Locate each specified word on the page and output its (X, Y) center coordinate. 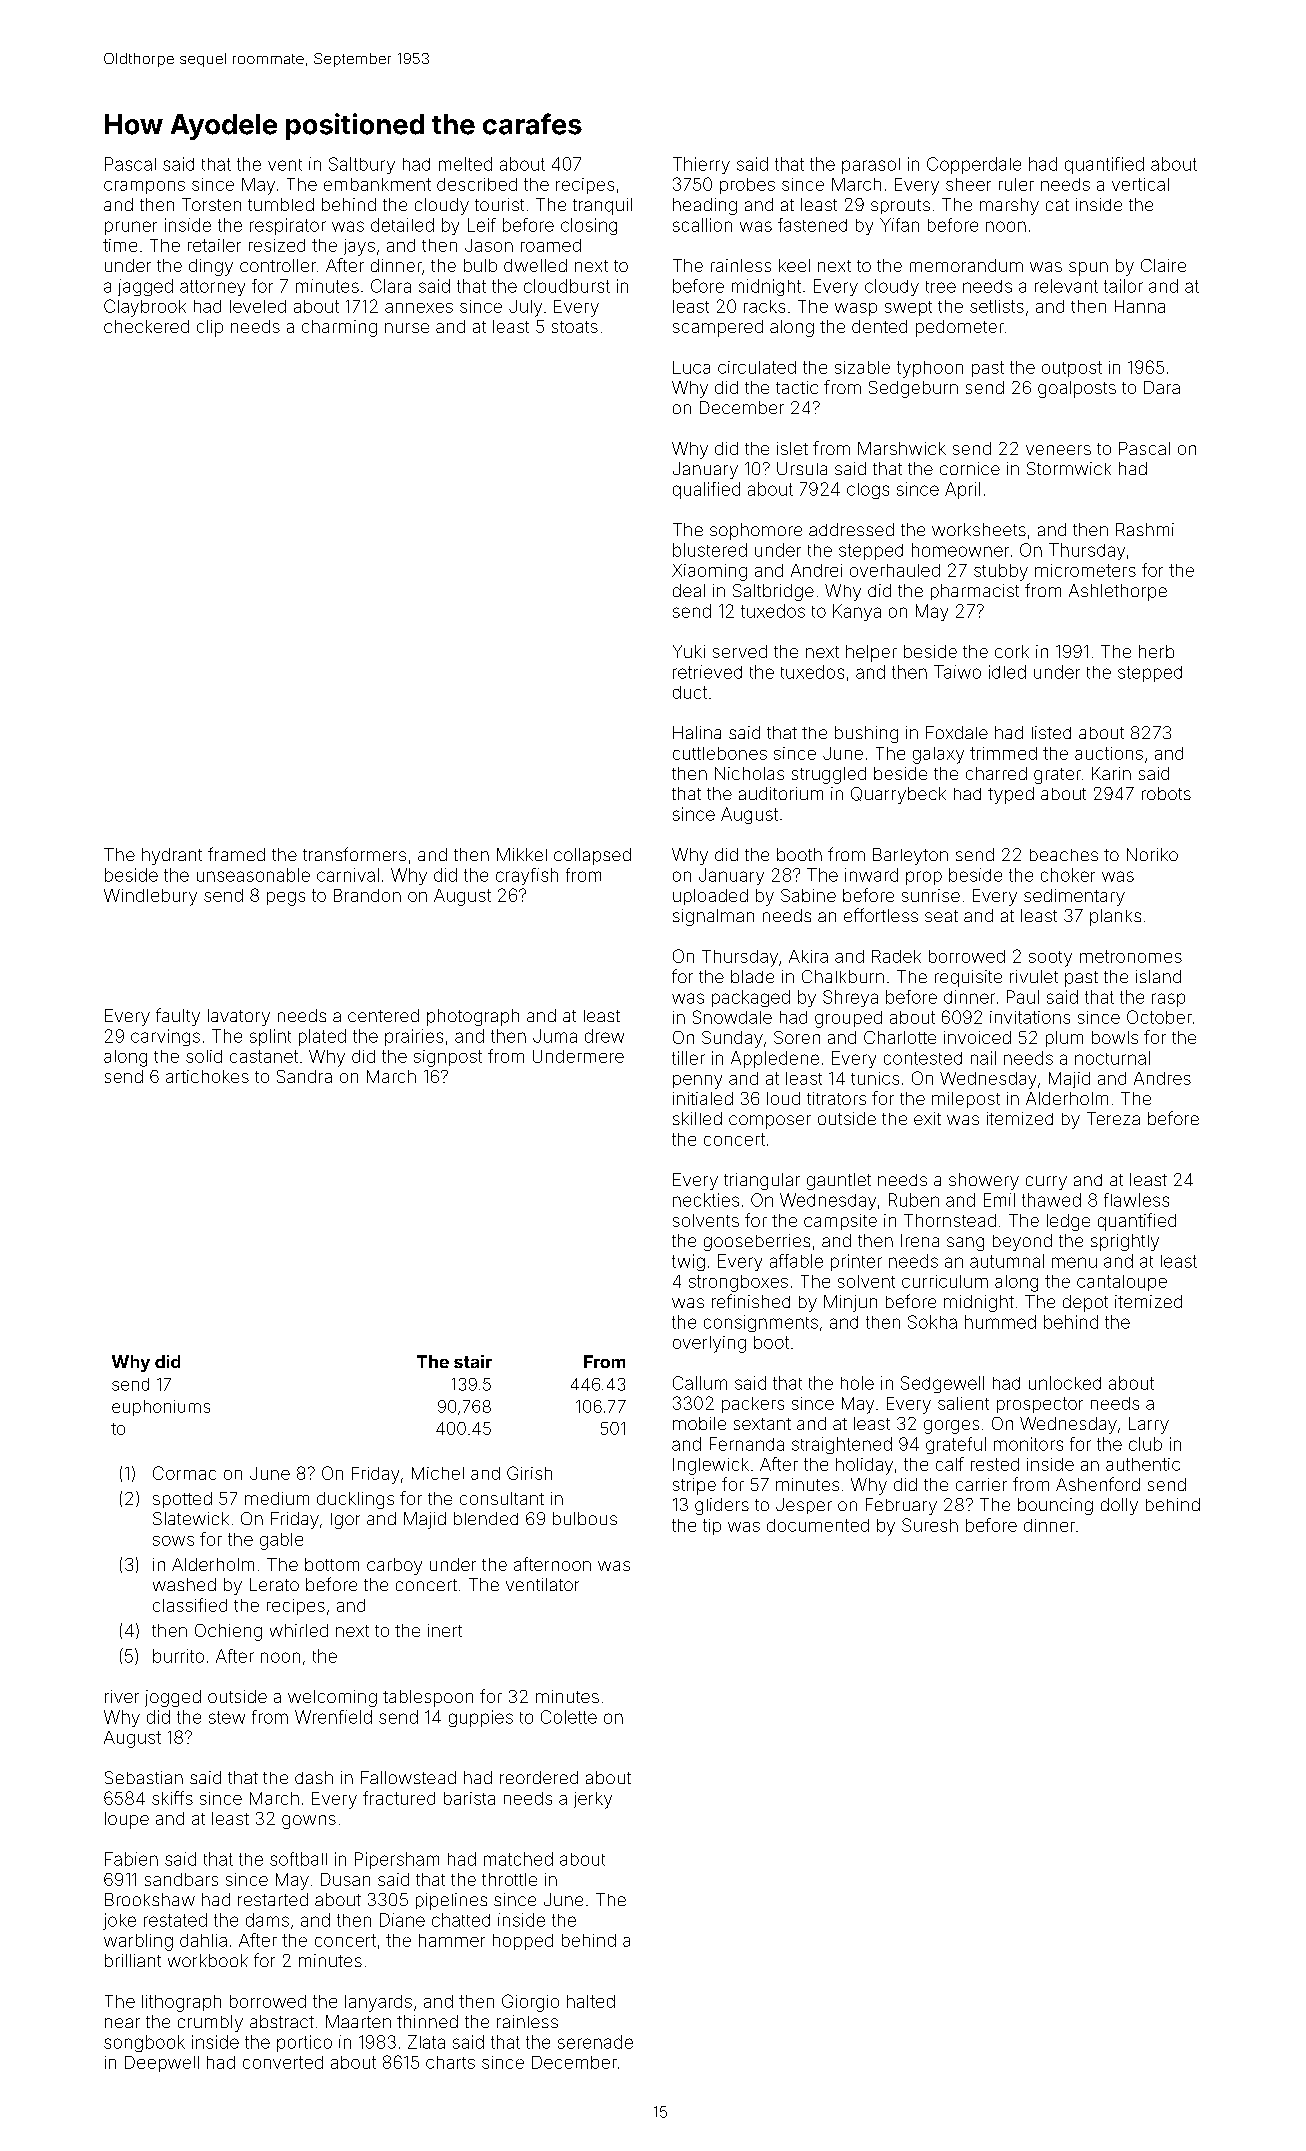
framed (236, 854)
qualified (706, 490)
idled (1007, 672)
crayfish (527, 876)
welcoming (332, 1698)
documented (818, 1525)
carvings (165, 1037)
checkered (146, 326)
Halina (697, 732)
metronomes (1131, 956)
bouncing (1055, 1506)
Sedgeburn (913, 389)
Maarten (358, 2021)
